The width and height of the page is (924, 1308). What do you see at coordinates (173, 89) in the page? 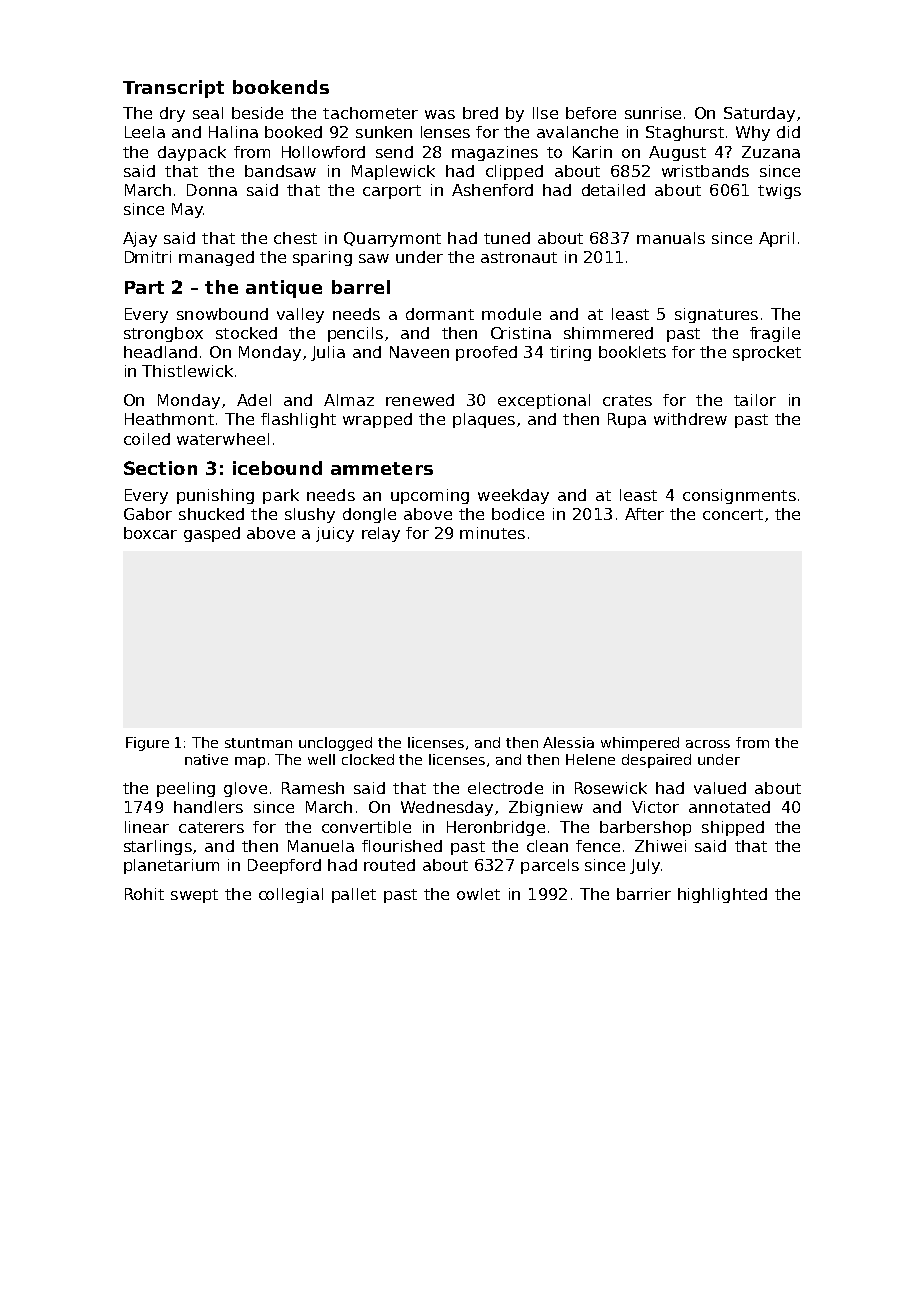
I see `Transcript` at bounding box center [173, 89].
